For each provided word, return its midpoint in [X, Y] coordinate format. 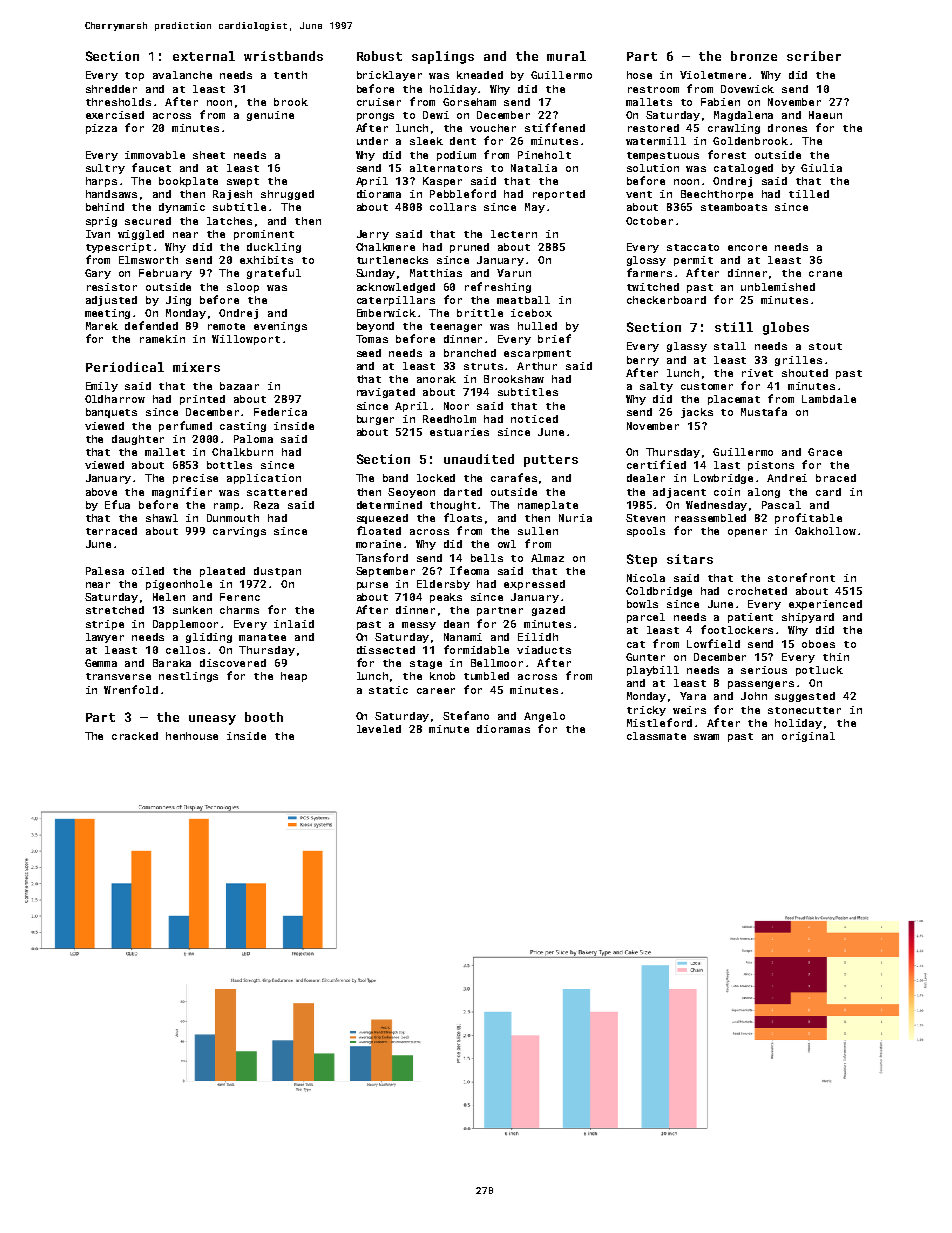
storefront [801, 577]
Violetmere [713, 75]
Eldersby [443, 585]
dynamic [182, 208]
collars [453, 207]
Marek [102, 326]
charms [239, 610]
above [101, 492]
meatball [523, 300]
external [204, 56]
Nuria [575, 518]
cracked [135, 736]
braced [836, 478]
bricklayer [389, 76]
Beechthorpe [717, 195]
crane [825, 274]
